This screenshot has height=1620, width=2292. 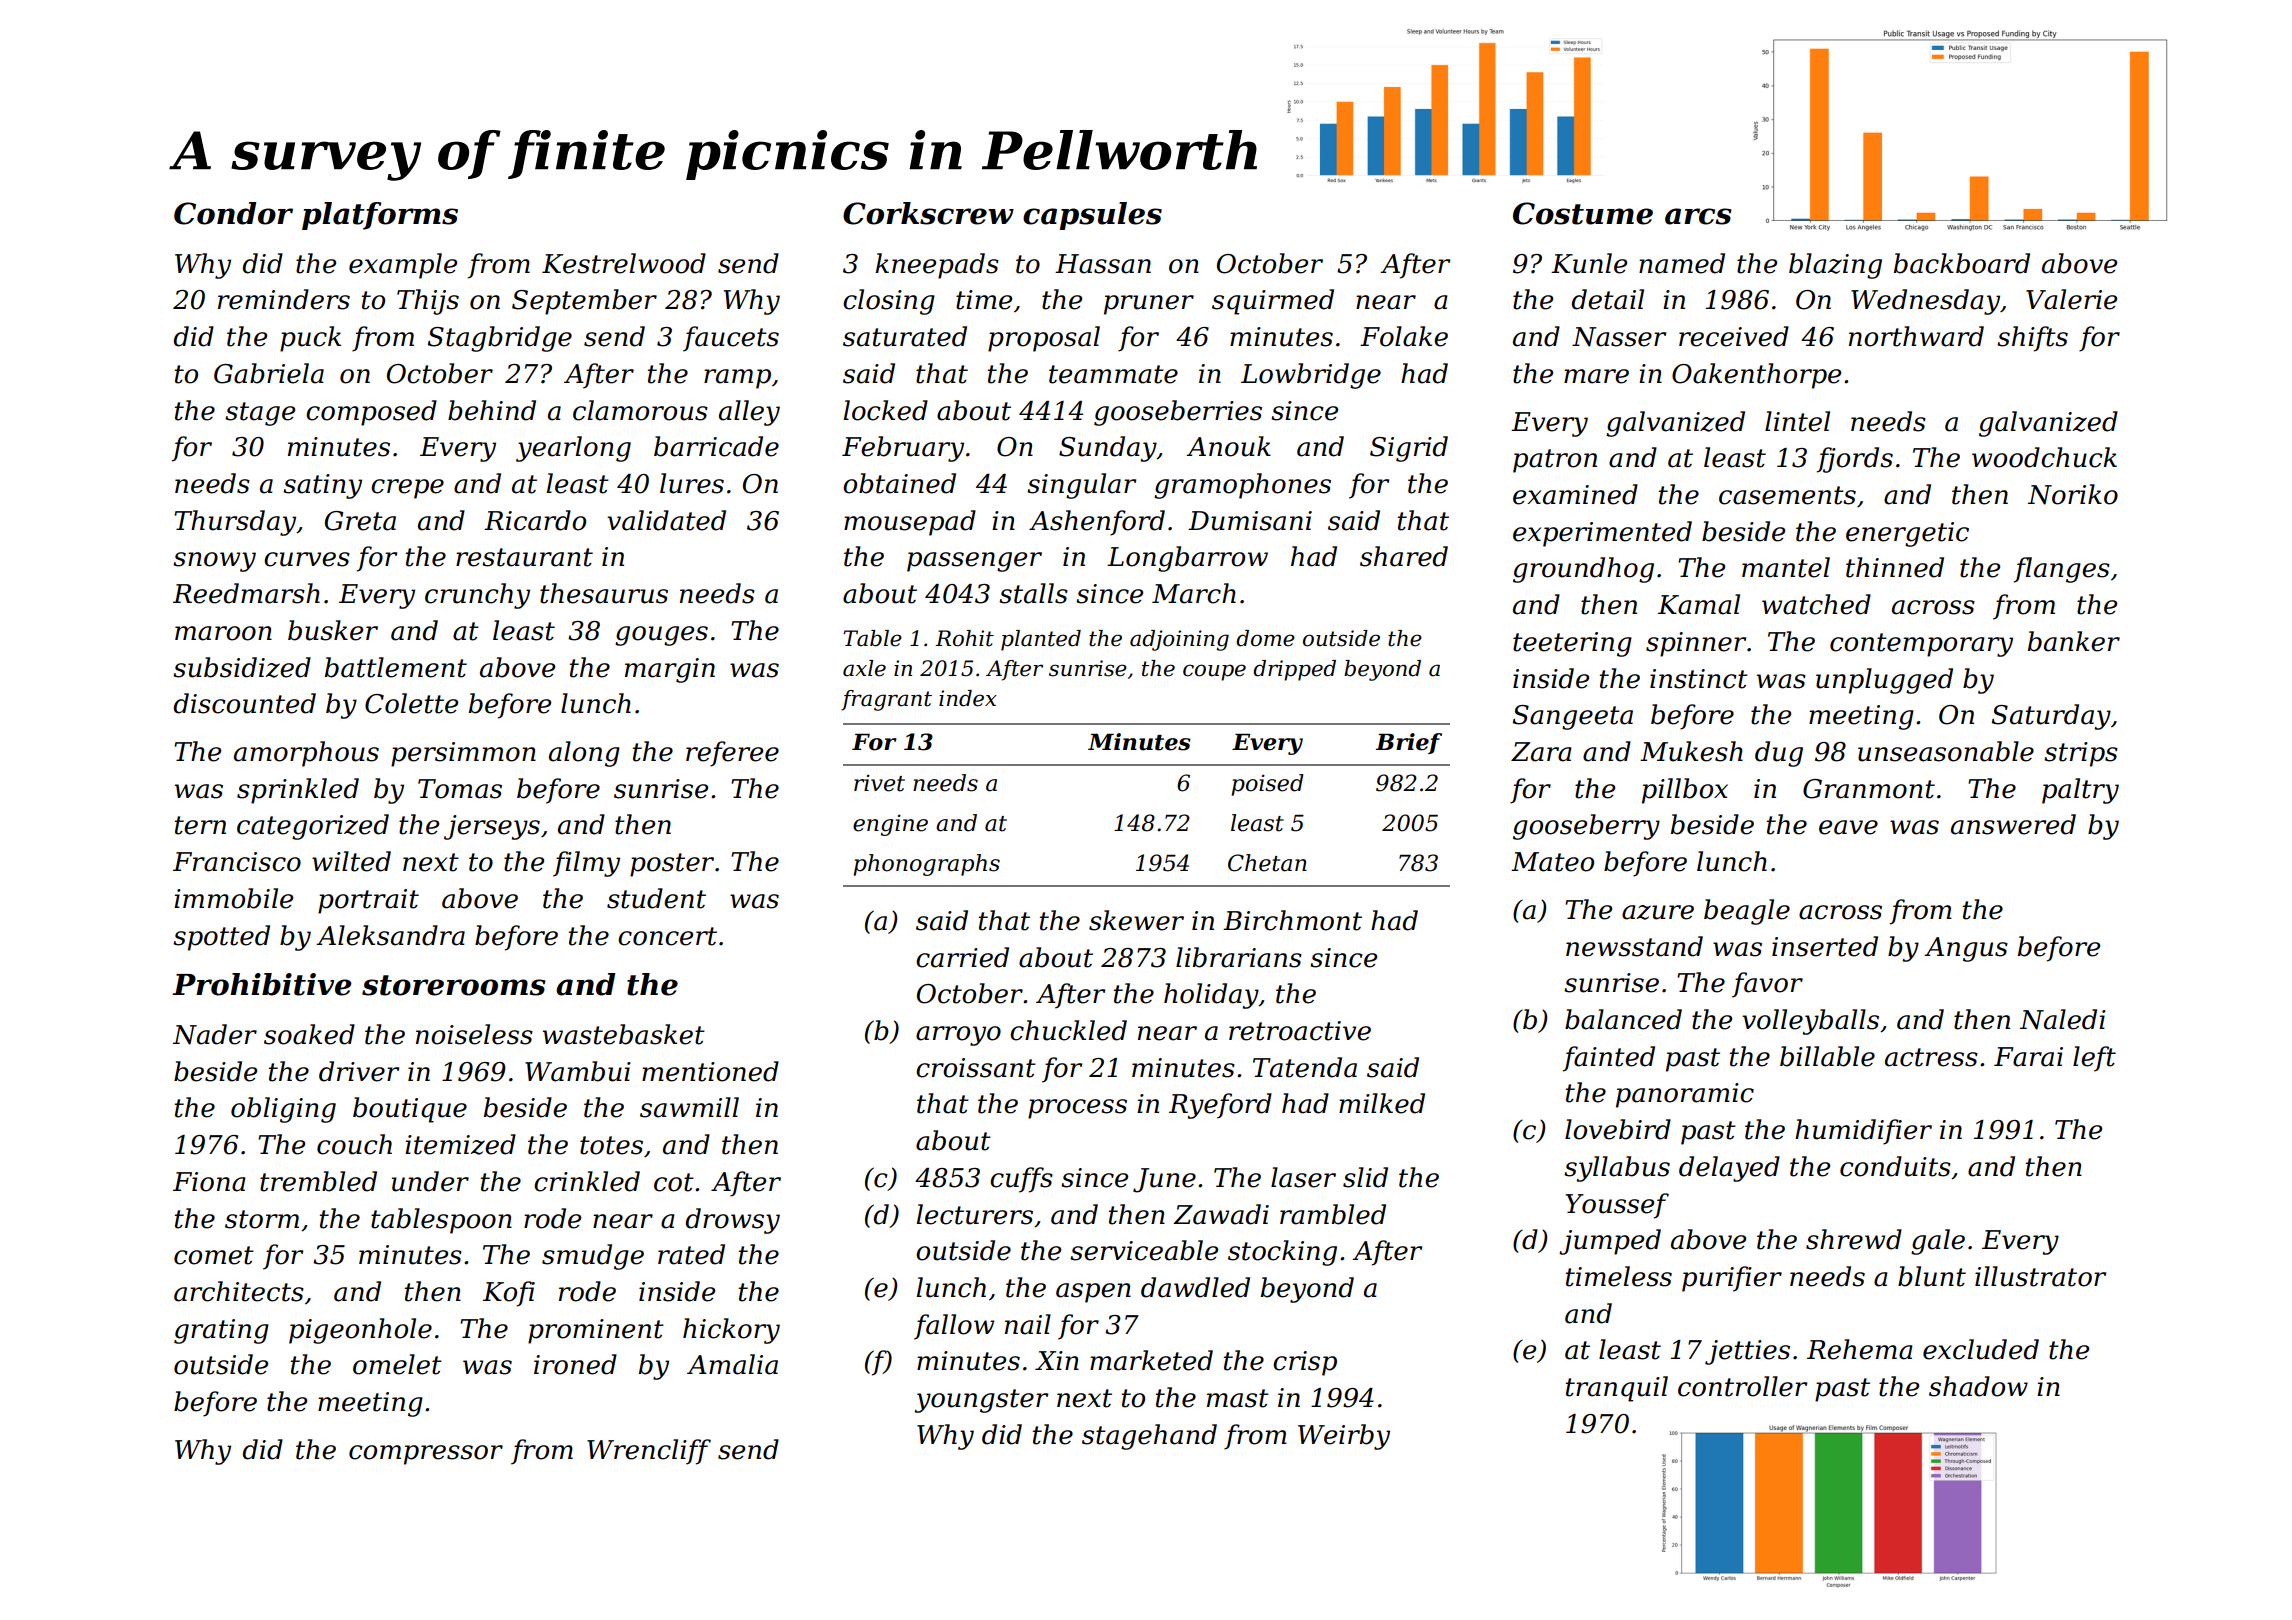 I want to click on index, so click(x=968, y=698).
